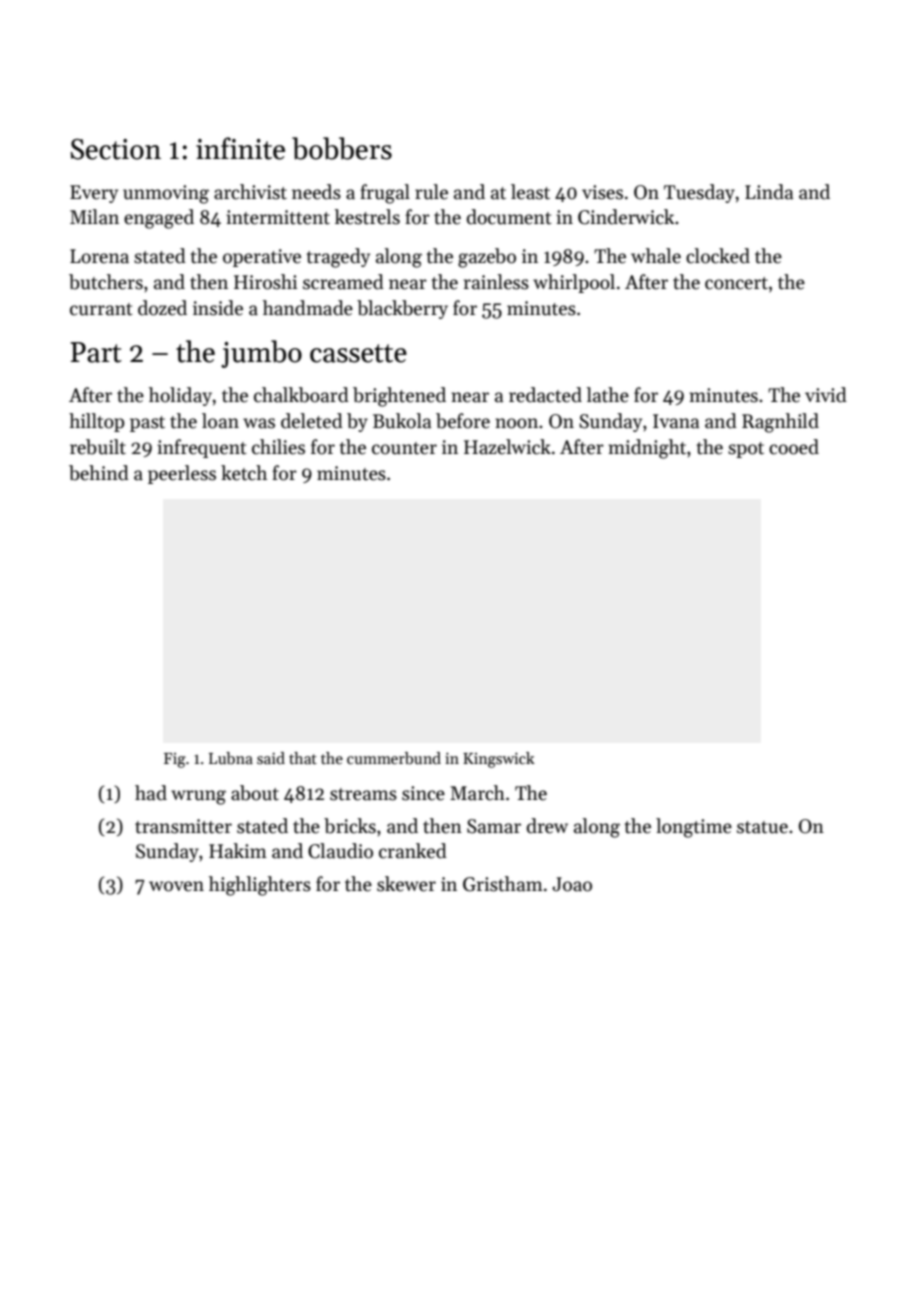 The width and height of the image is (924, 1311). What do you see at coordinates (404, 448) in the image?
I see `counter` at bounding box center [404, 448].
